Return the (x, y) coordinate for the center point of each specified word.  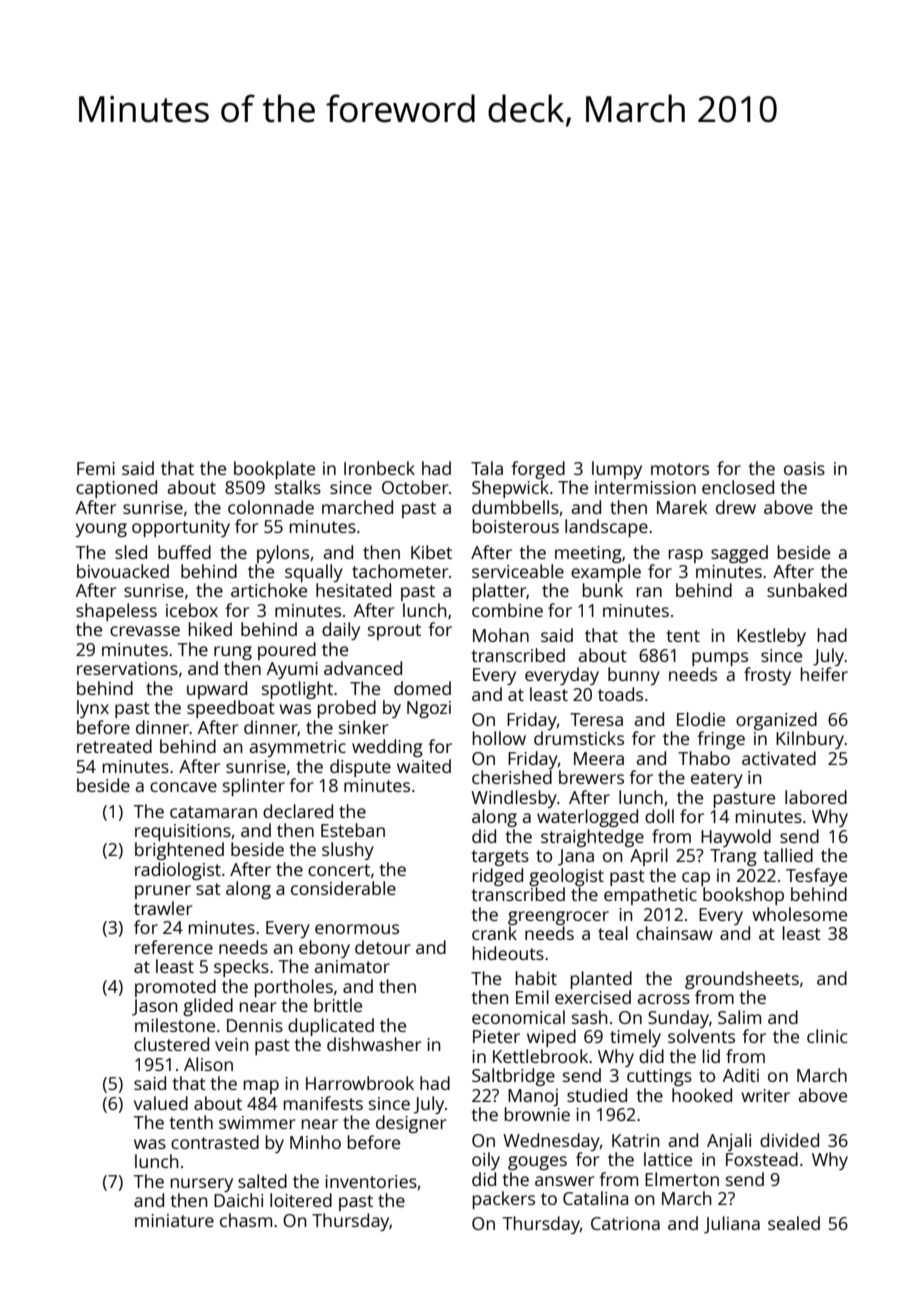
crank (494, 933)
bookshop (743, 896)
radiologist (178, 871)
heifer (824, 674)
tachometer (400, 571)
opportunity (181, 528)
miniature (174, 1220)
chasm (246, 1220)
